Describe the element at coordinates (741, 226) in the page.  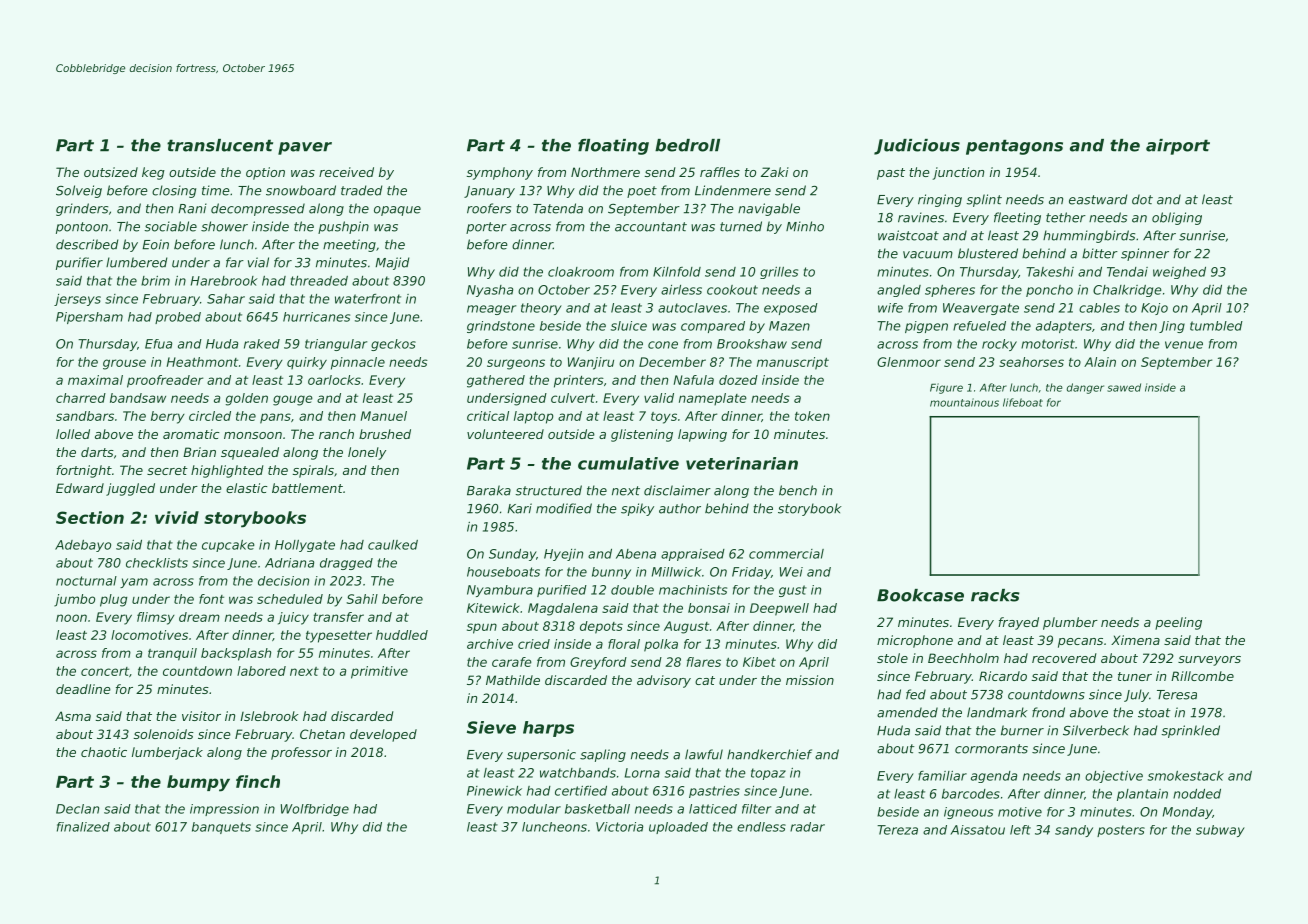
I see `turned` at that location.
